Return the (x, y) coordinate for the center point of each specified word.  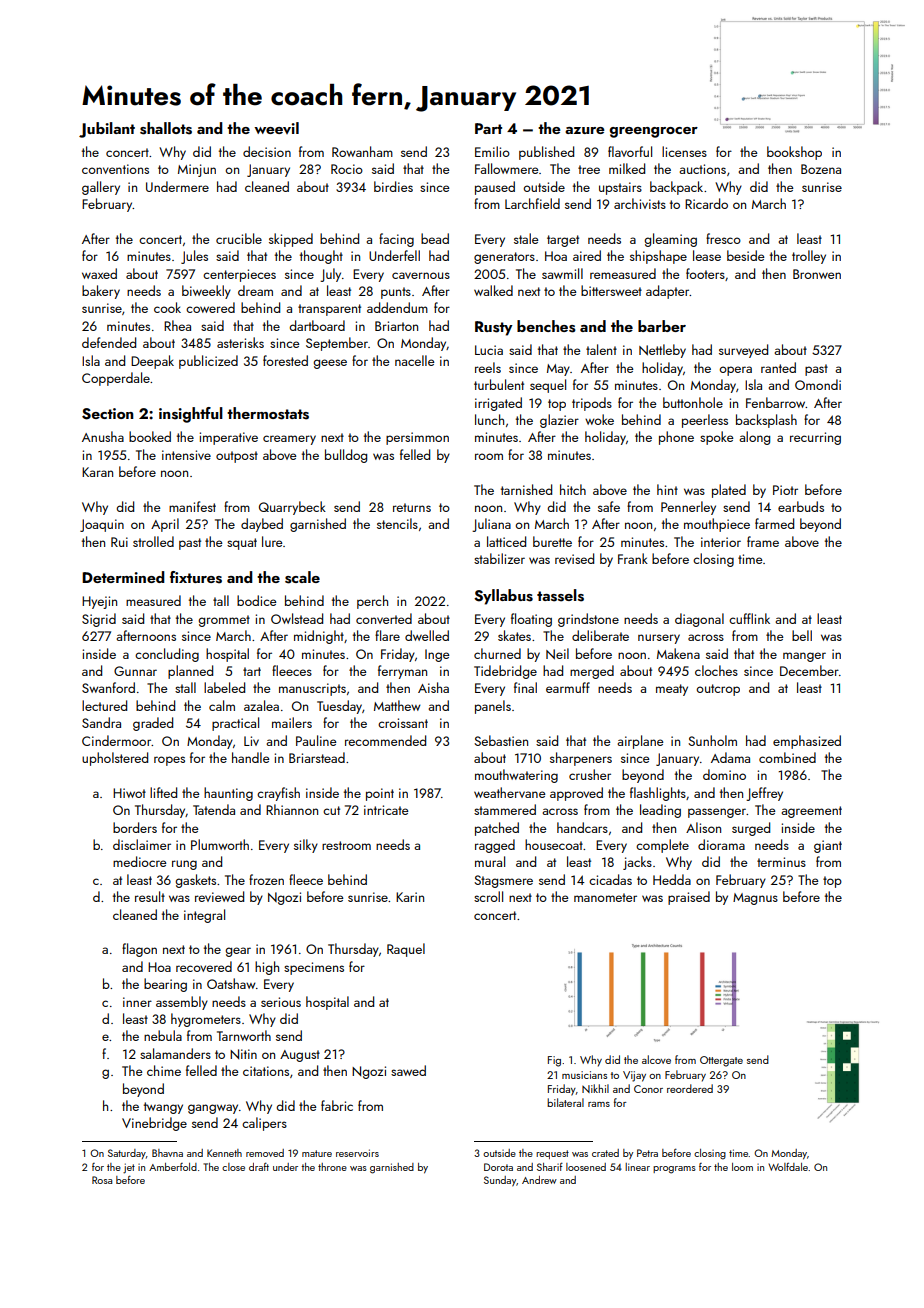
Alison (703, 827)
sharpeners (581, 759)
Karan (97, 472)
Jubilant (107, 130)
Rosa (102, 1180)
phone (676, 438)
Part (488, 128)
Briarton (396, 326)
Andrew (539, 1180)
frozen (266, 879)
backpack (676, 188)
